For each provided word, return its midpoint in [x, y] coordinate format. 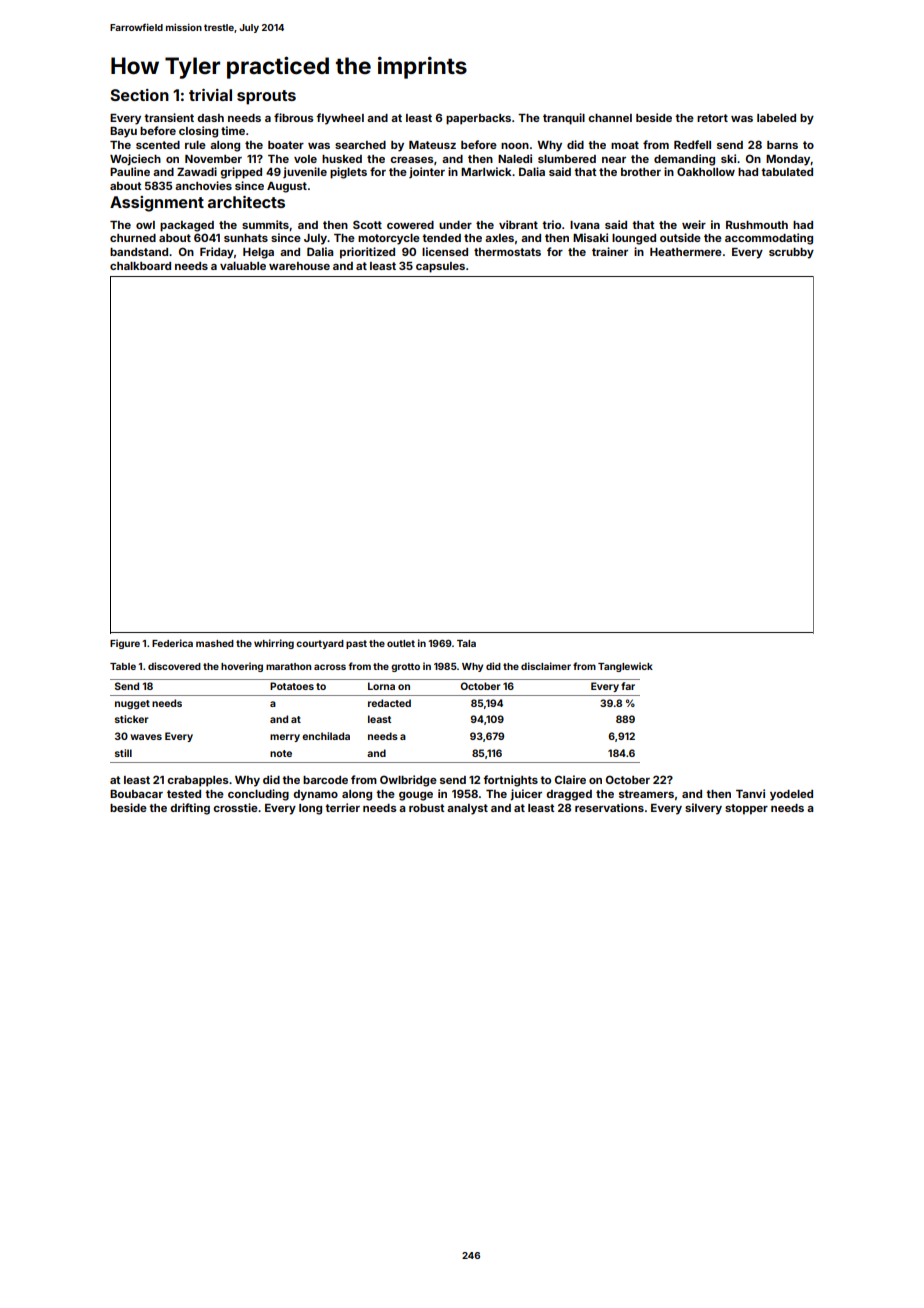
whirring [274, 644]
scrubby [791, 253]
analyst [467, 809]
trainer [610, 251]
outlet [401, 643]
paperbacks [478, 119]
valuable [243, 266]
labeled [776, 118]
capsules [440, 267]
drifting [190, 809]
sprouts [266, 97]
